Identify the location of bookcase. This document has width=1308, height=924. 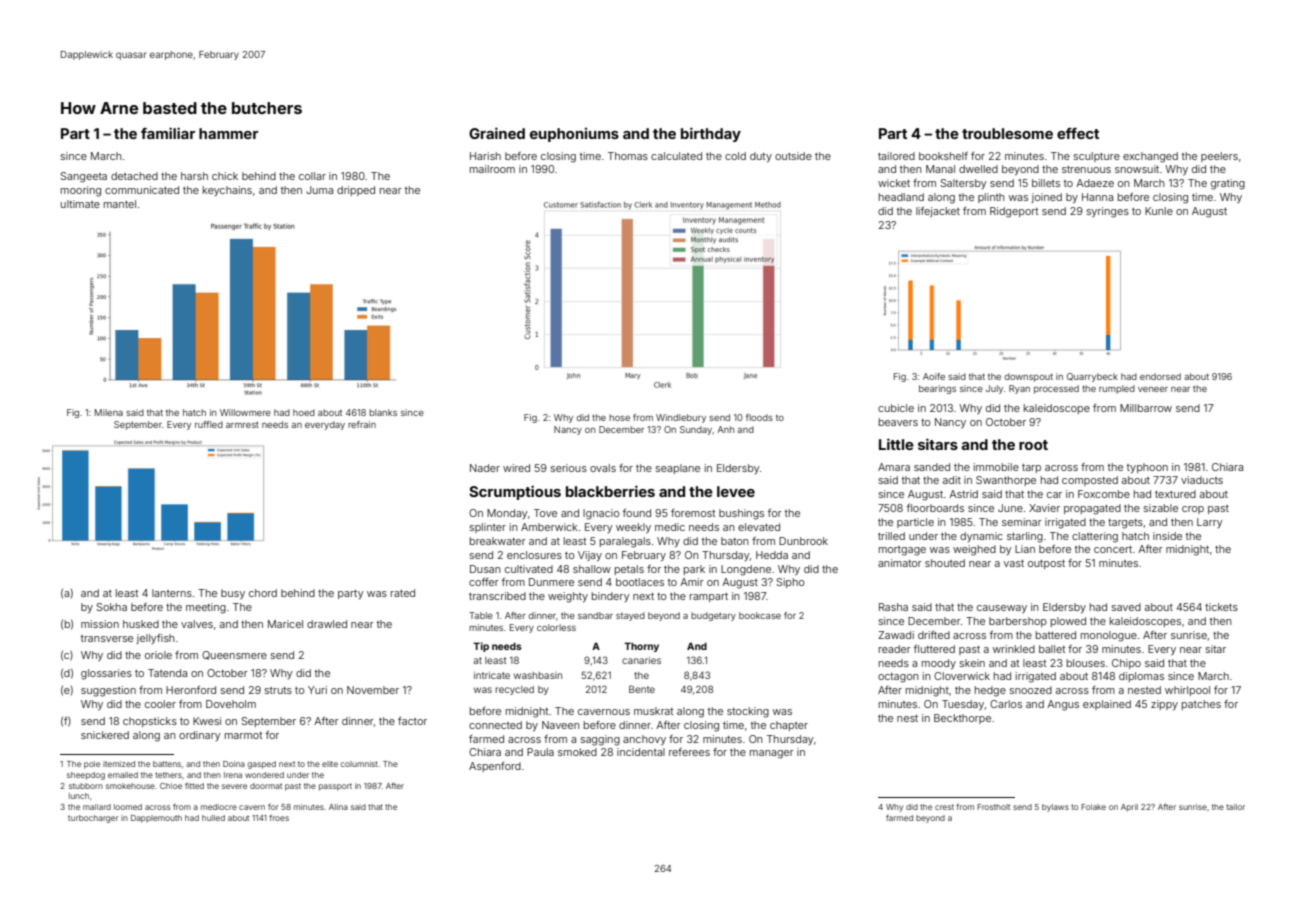
(760, 615).
